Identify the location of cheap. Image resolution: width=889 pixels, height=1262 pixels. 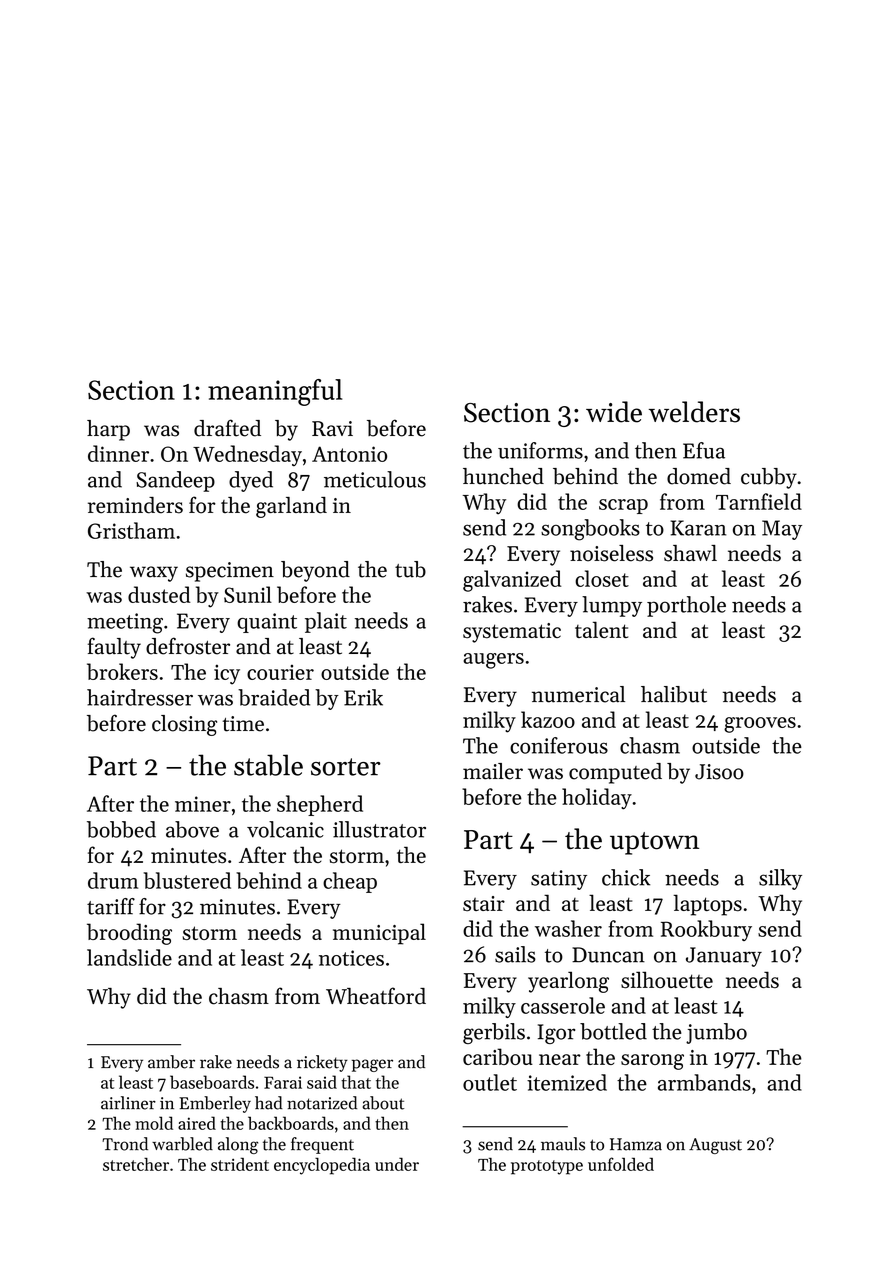
(350, 882).
